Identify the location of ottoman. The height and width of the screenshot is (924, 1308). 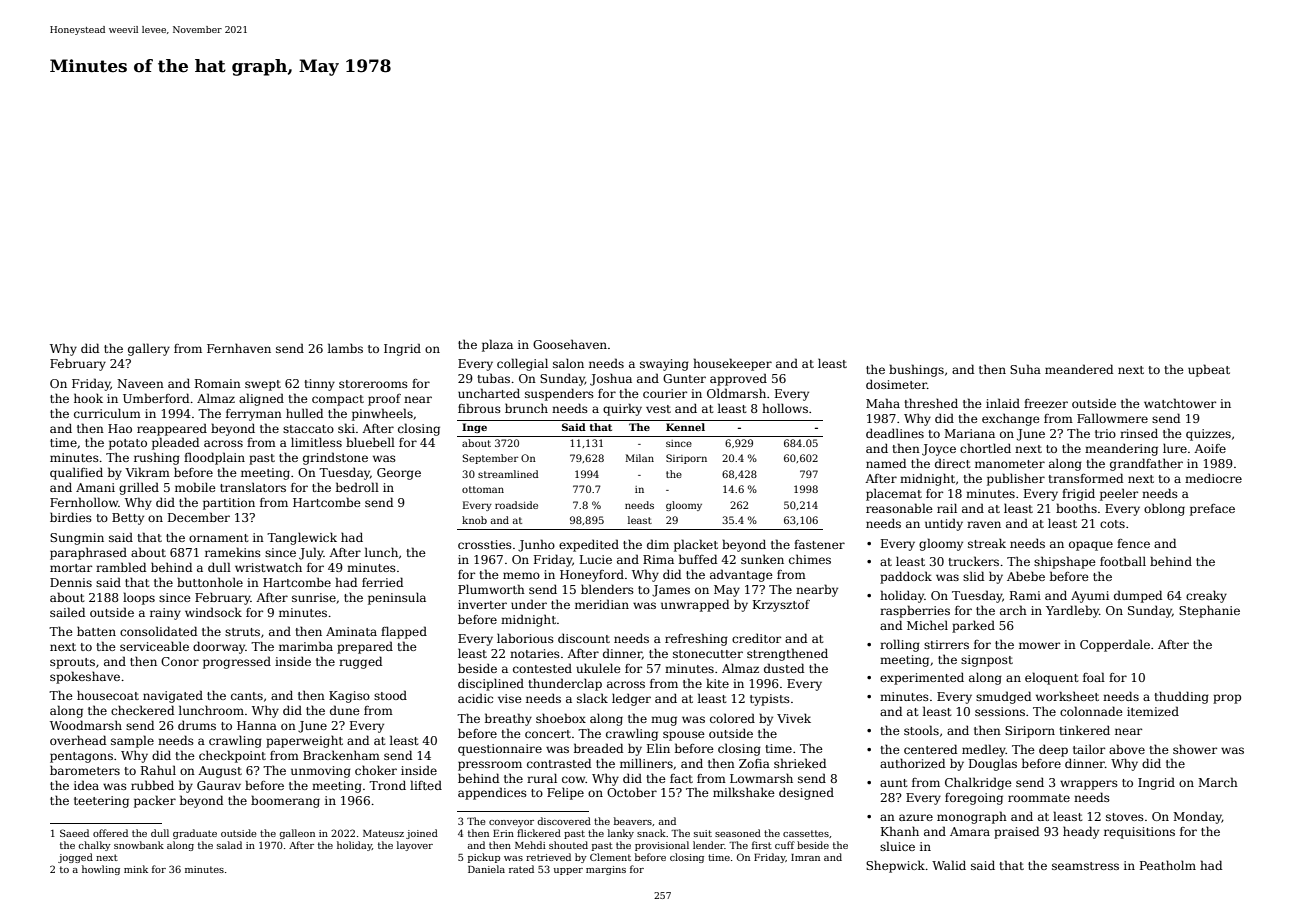
(483, 489).
